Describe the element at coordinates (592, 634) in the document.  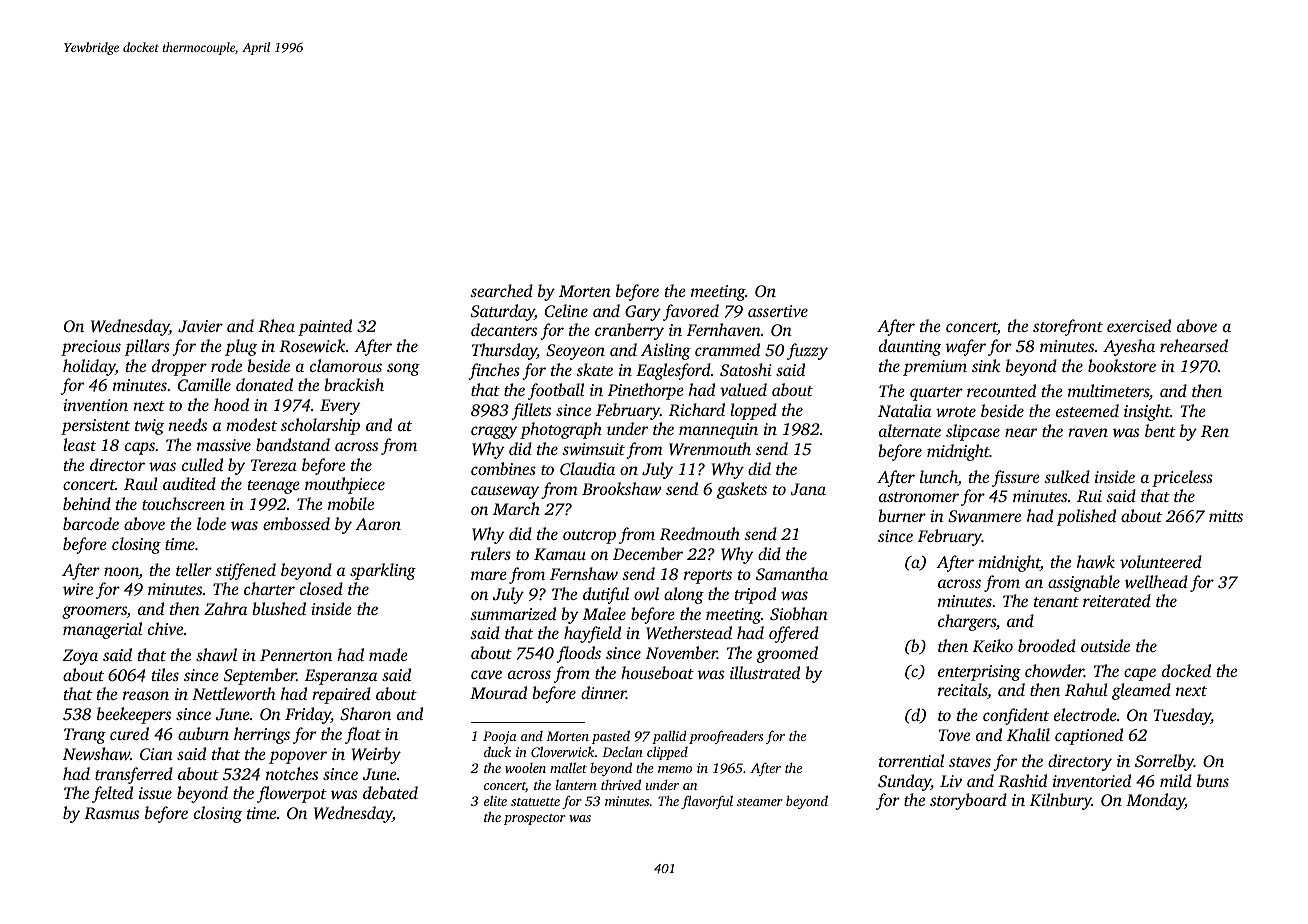
I see `hayfield` at that location.
